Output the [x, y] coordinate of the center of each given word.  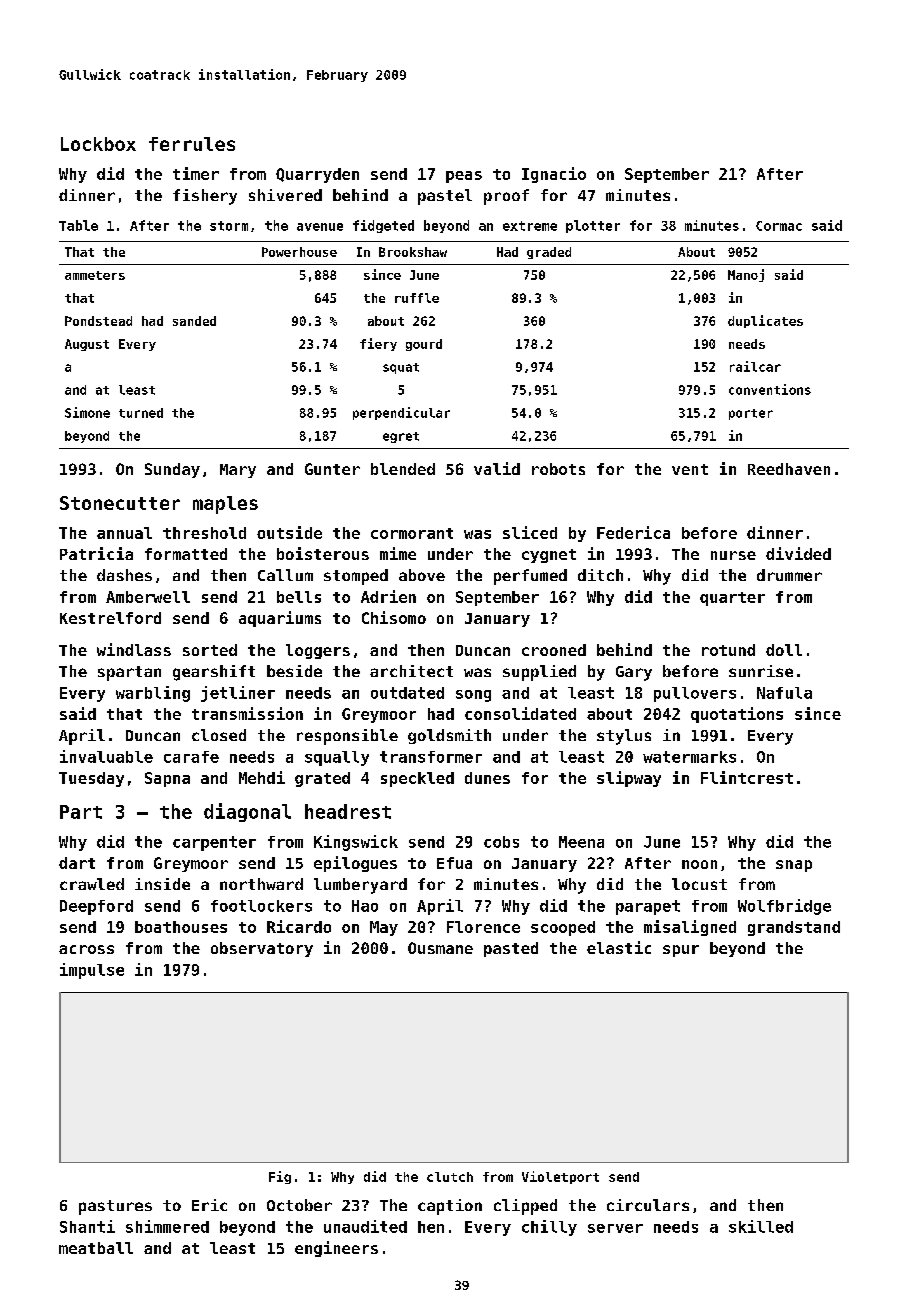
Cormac [779, 226]
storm [229, 226]
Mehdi [262, 777]
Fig [280, 1177]
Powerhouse [299, 252]
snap [794, 866]
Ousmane [440, 948]
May [384, 928]
